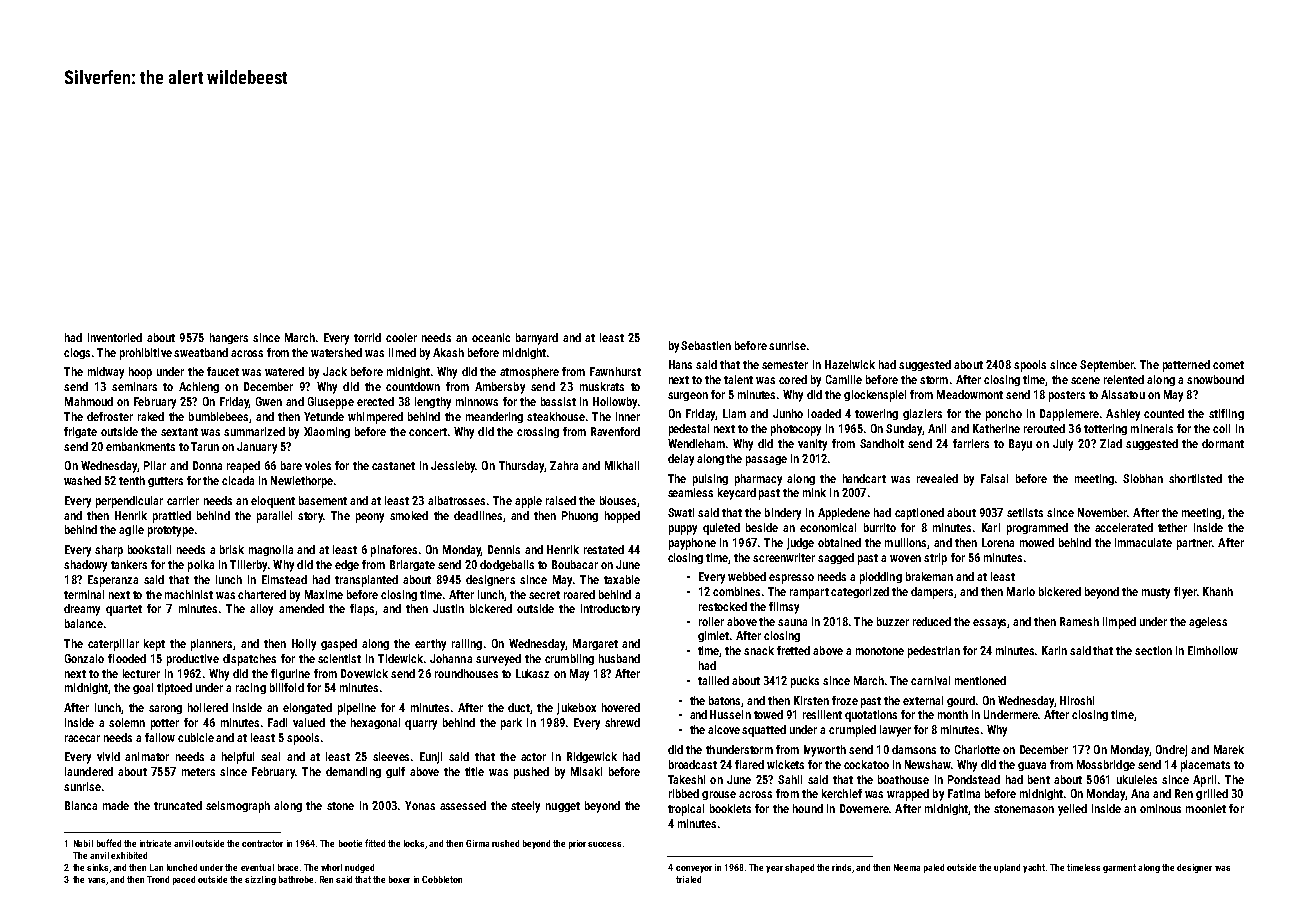 This page has height=924, width=1308. What do you see at coordinates (1077, 700) in the page?
I see `Hiroshi` at bounding box center [1077, 700].
